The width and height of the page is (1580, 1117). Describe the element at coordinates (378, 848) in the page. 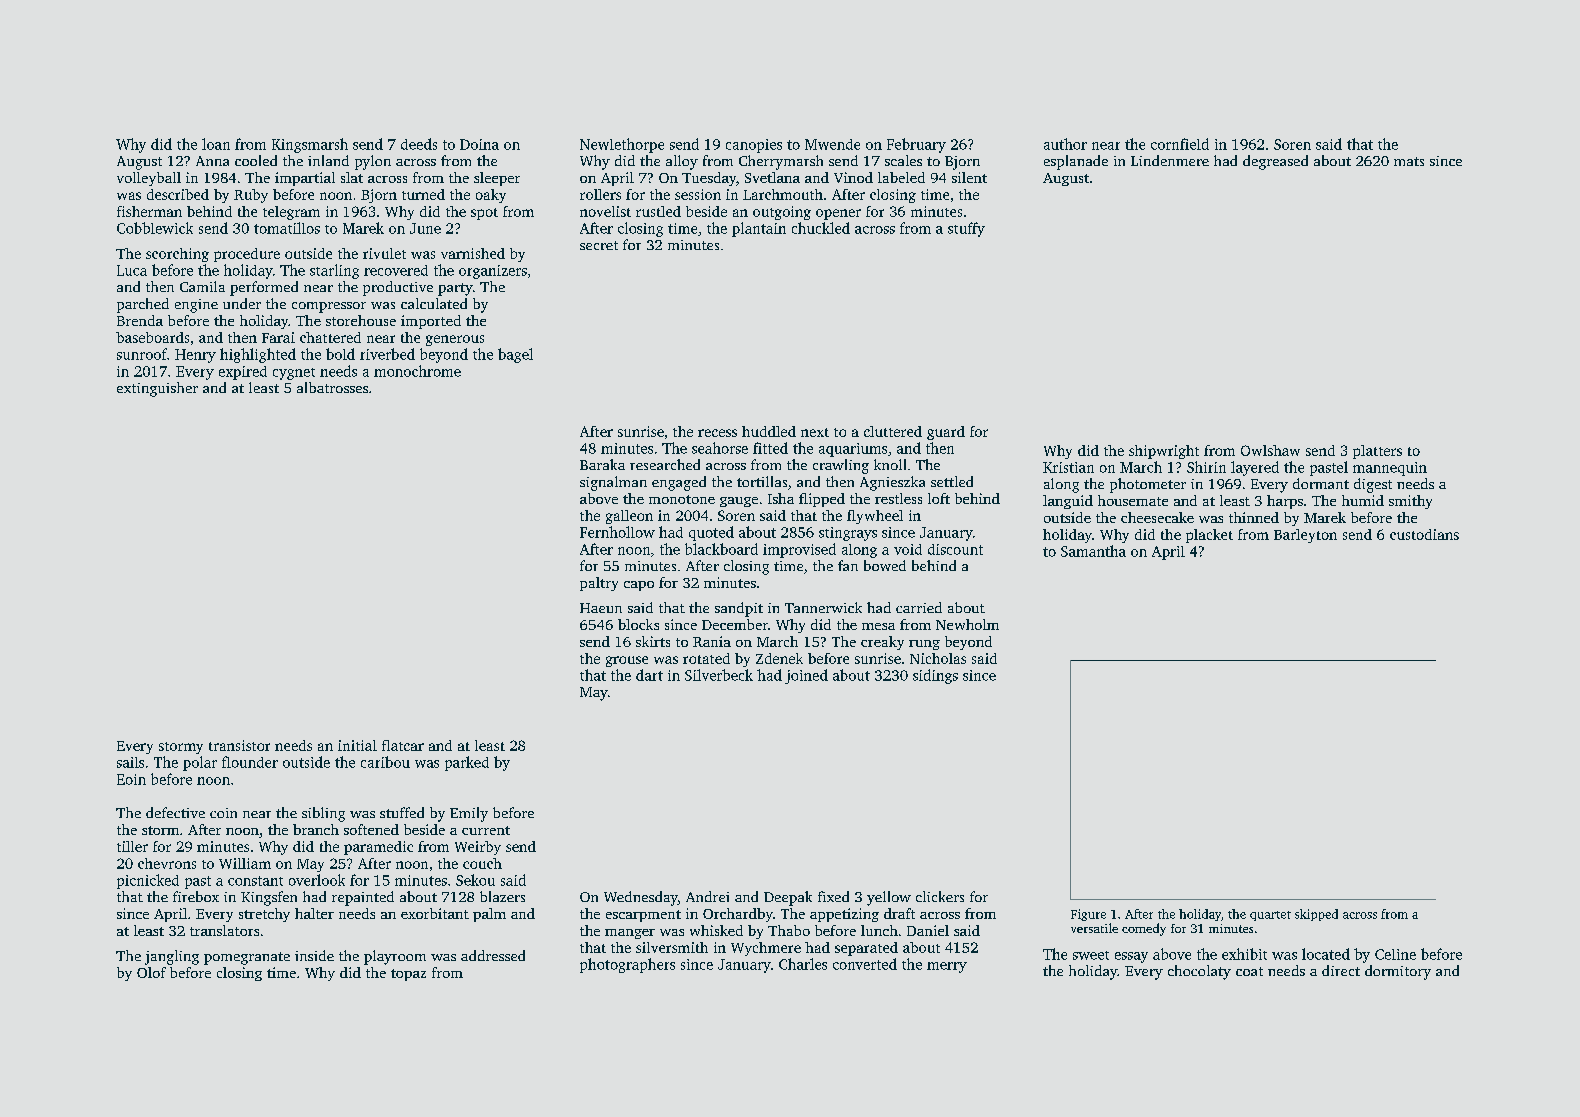

I see `paramedic` at that location.
